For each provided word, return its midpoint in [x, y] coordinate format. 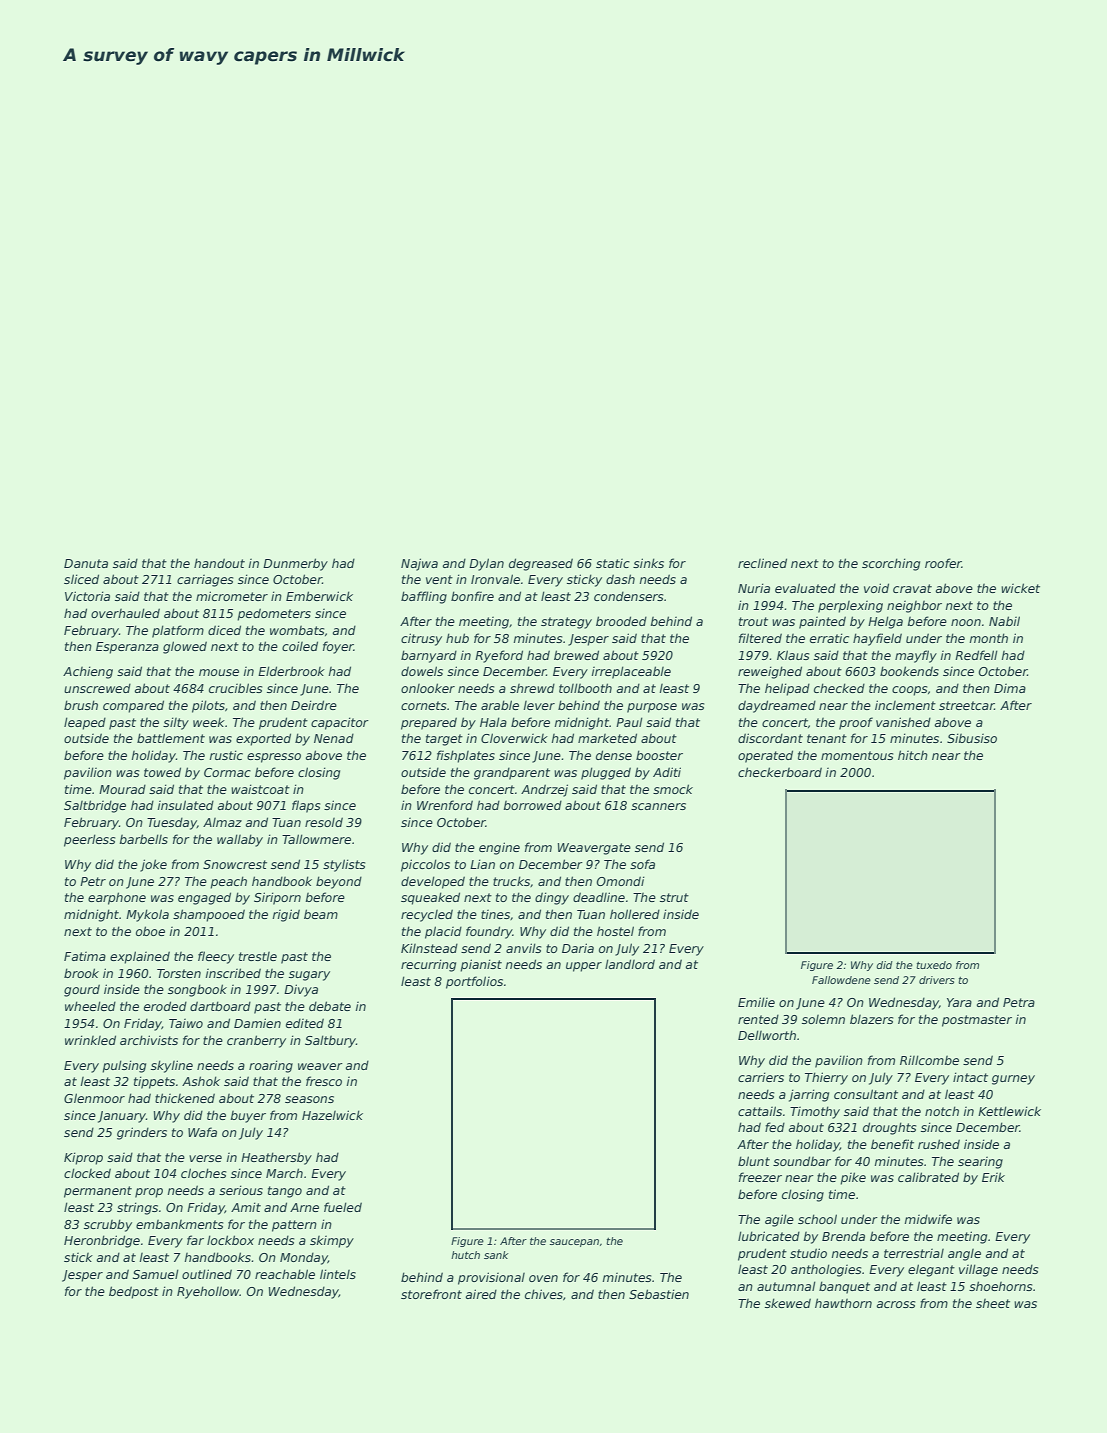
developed [433, 882]
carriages [205, 581]
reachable [285, 1274]
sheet [993, 1303]
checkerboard [780, 772]
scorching [891, 564]
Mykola [147, 915]
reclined [762, 563]
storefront [431, 1294]
